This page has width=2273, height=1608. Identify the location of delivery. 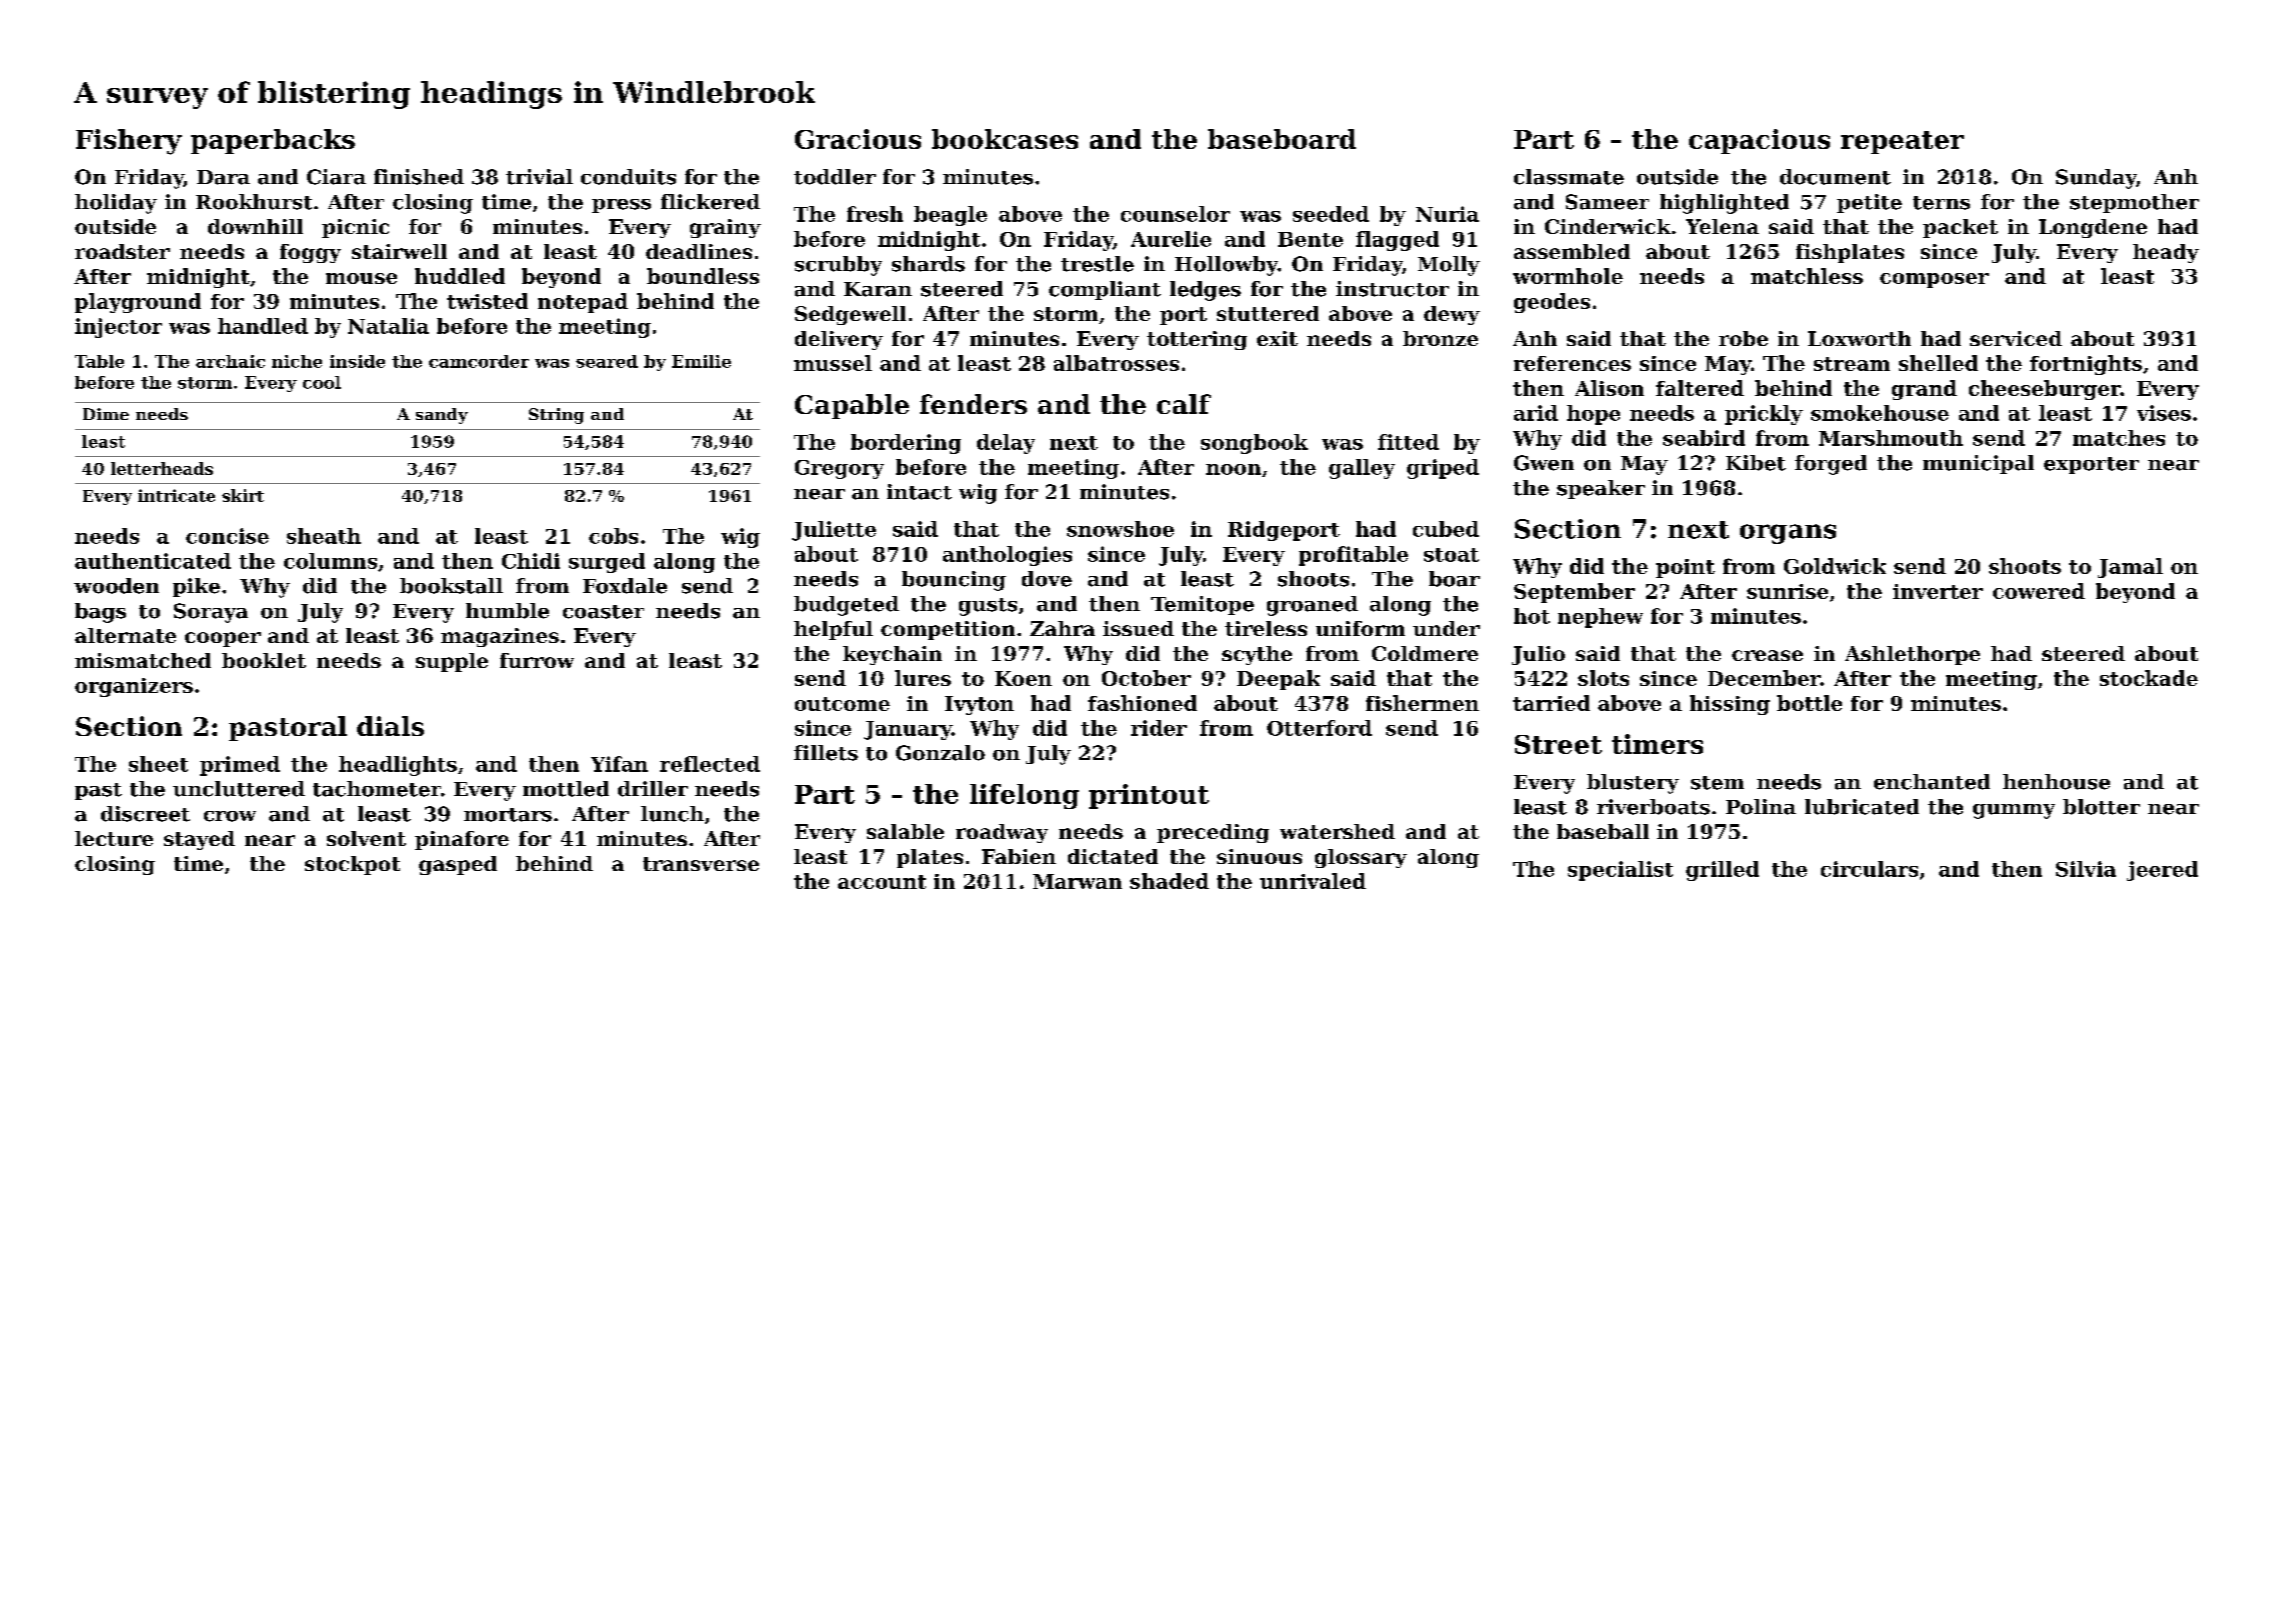
(839, 340).
